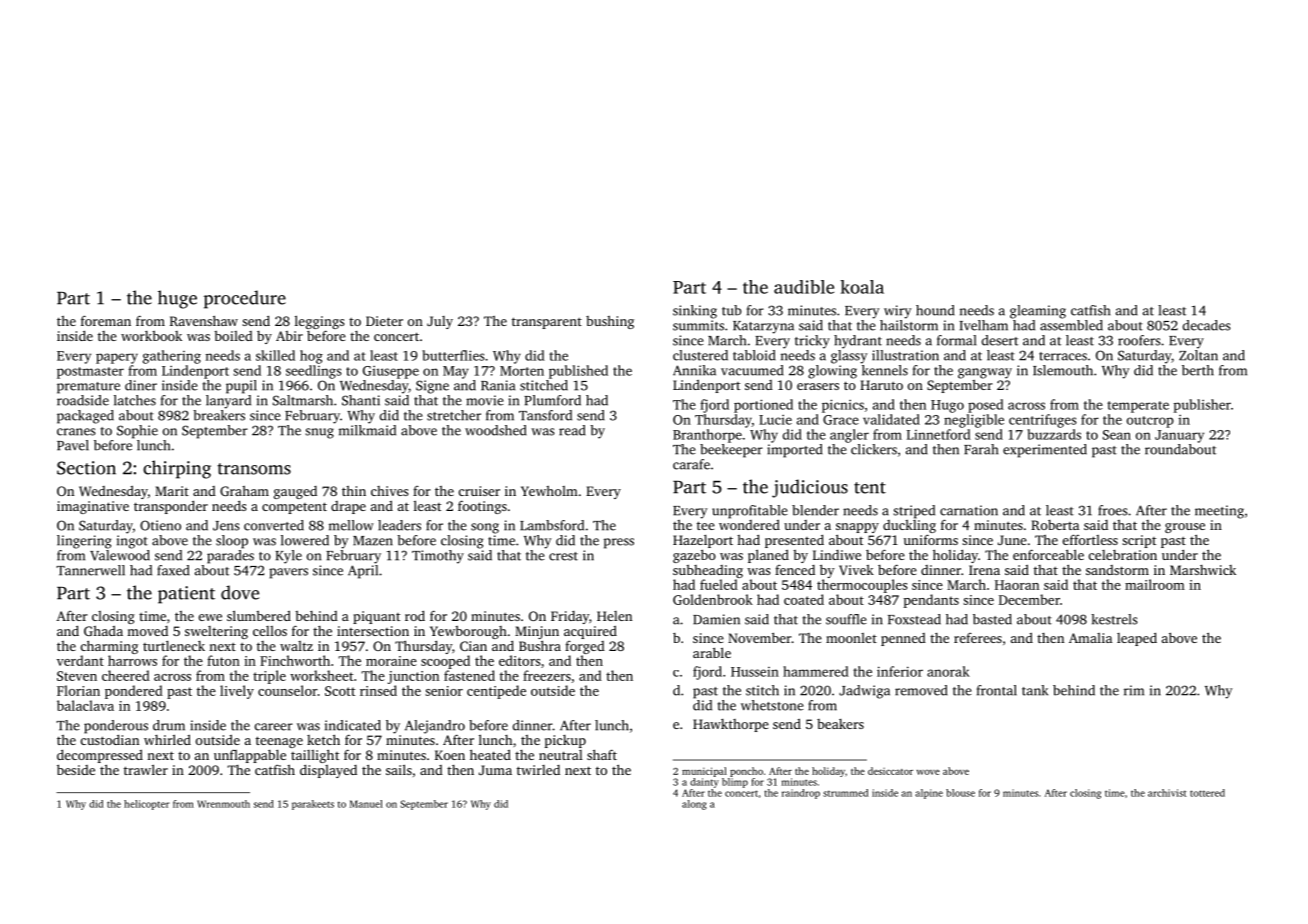  Describe the element at coordinates (862, 586) in the screenshot. I see `thermocouples` at that location.
